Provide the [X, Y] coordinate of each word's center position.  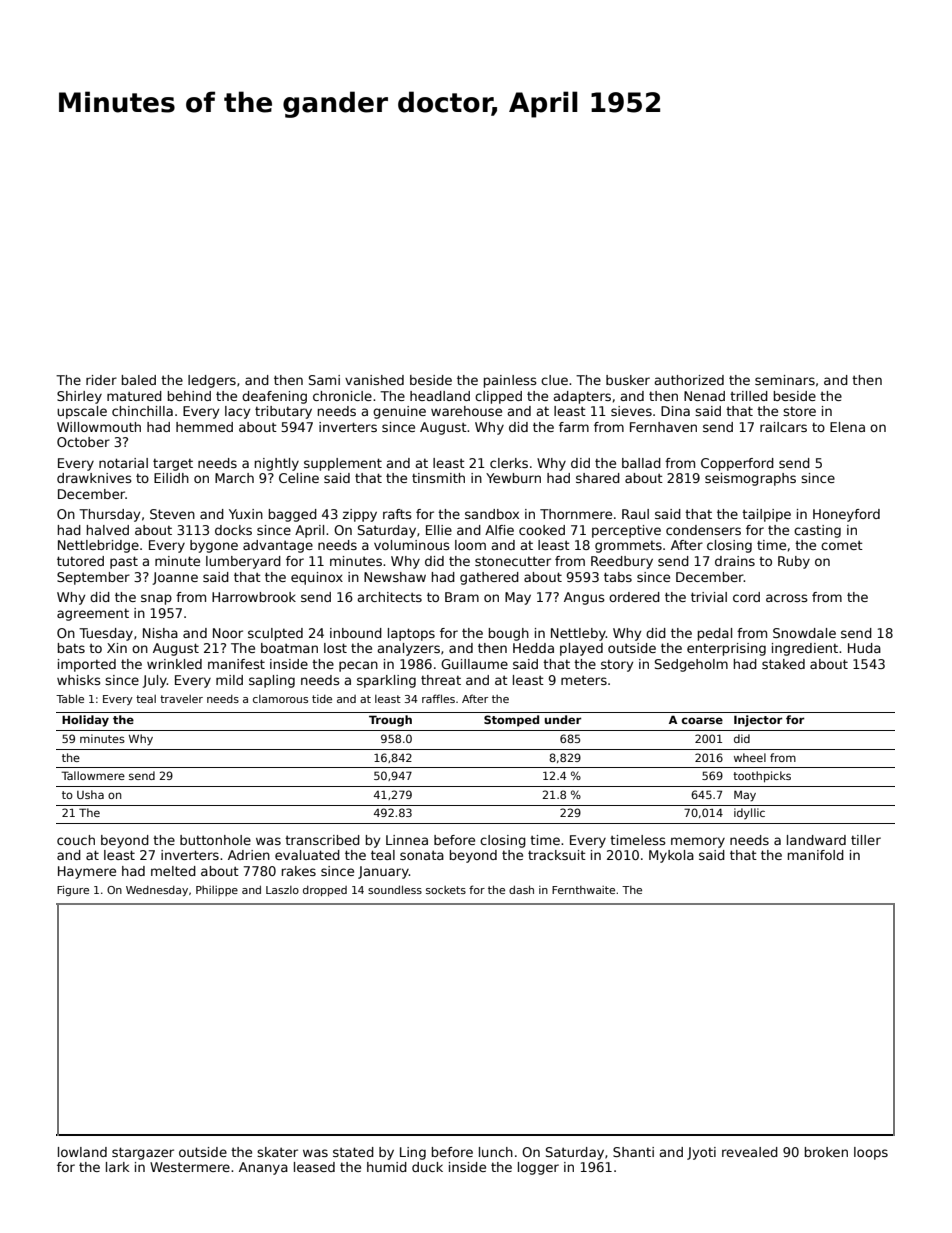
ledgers [212, 381]
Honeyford [846, 515]
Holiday [85, 721]
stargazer [143, 1153]
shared [598, 478]
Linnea [407, 840]
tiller [866, 840]
